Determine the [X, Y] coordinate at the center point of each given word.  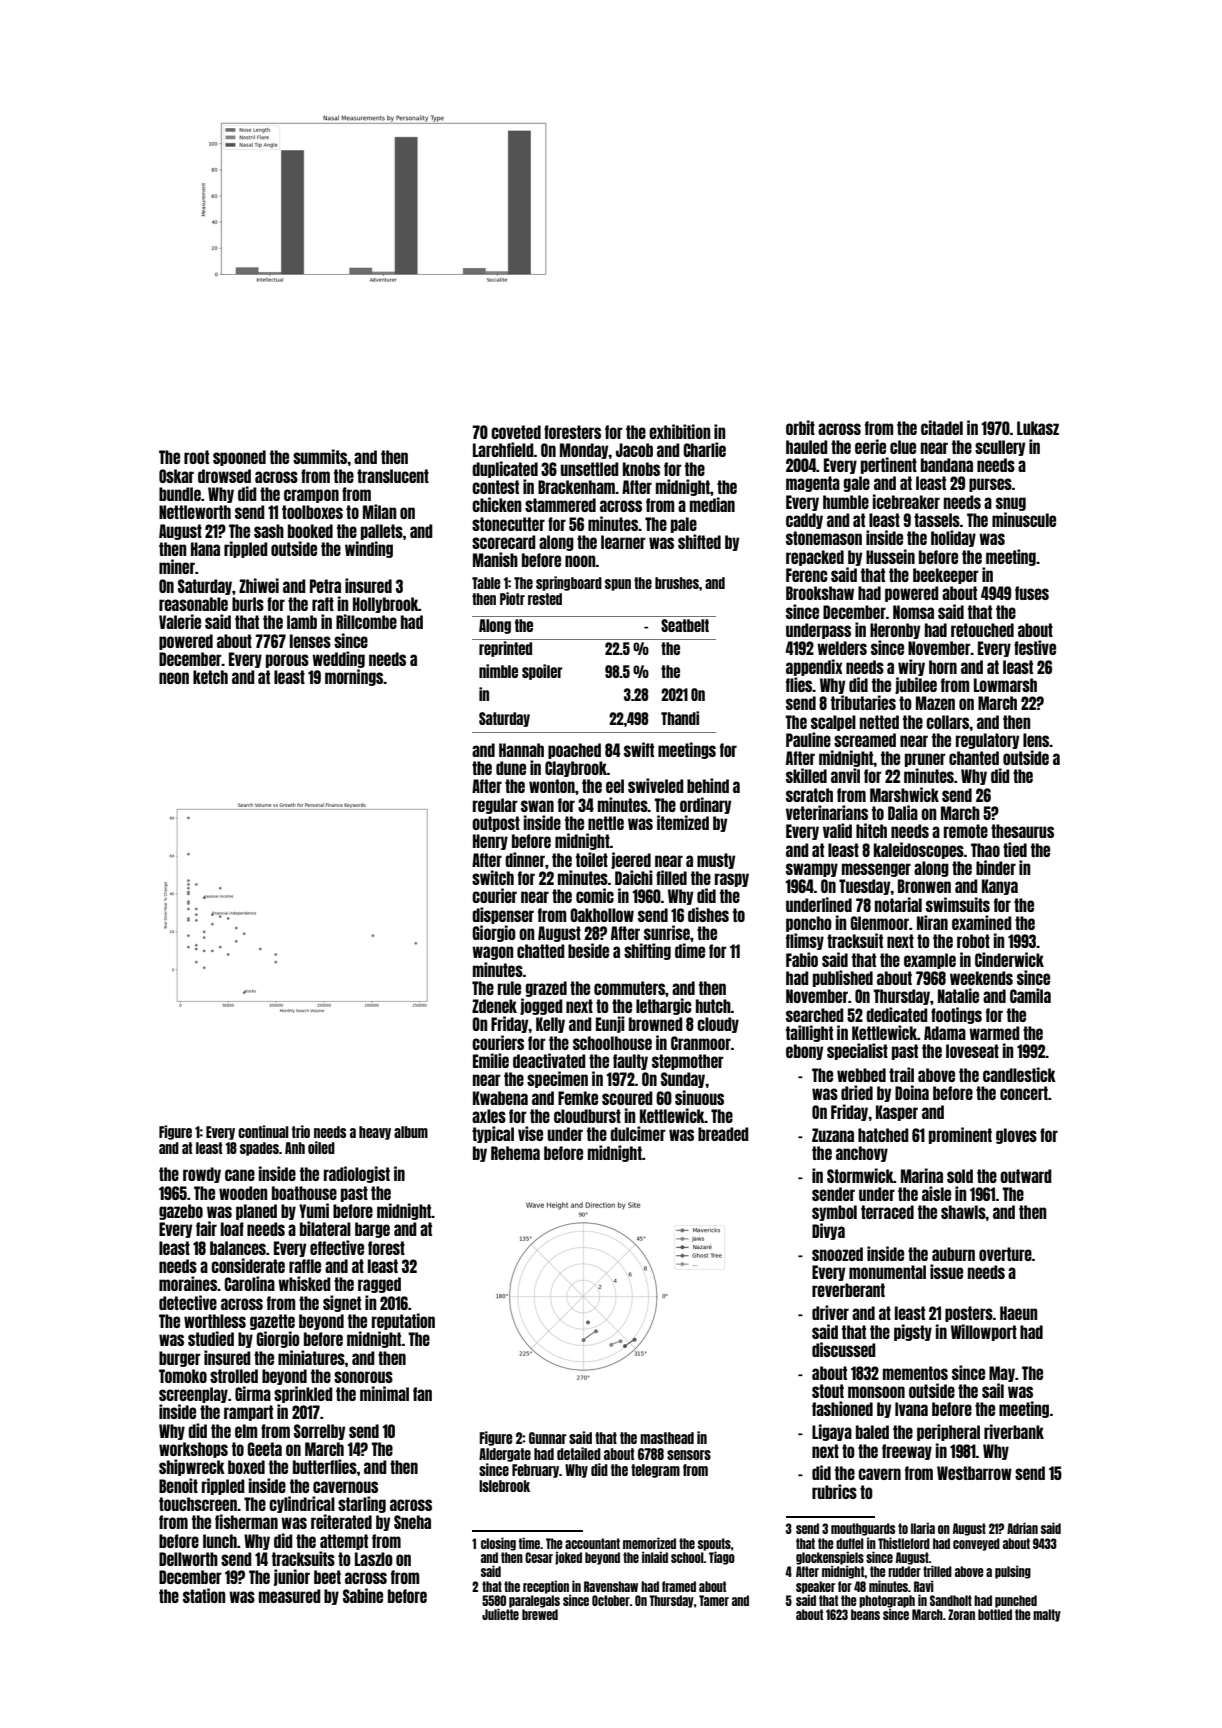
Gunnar [548, 1438]
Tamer [714, 1600]
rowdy [202, 1175]
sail [993, 1390]
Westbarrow [974, 1473]
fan [422, 1394]
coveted [516, 432]
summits [320, 456]
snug [1011, 504]
